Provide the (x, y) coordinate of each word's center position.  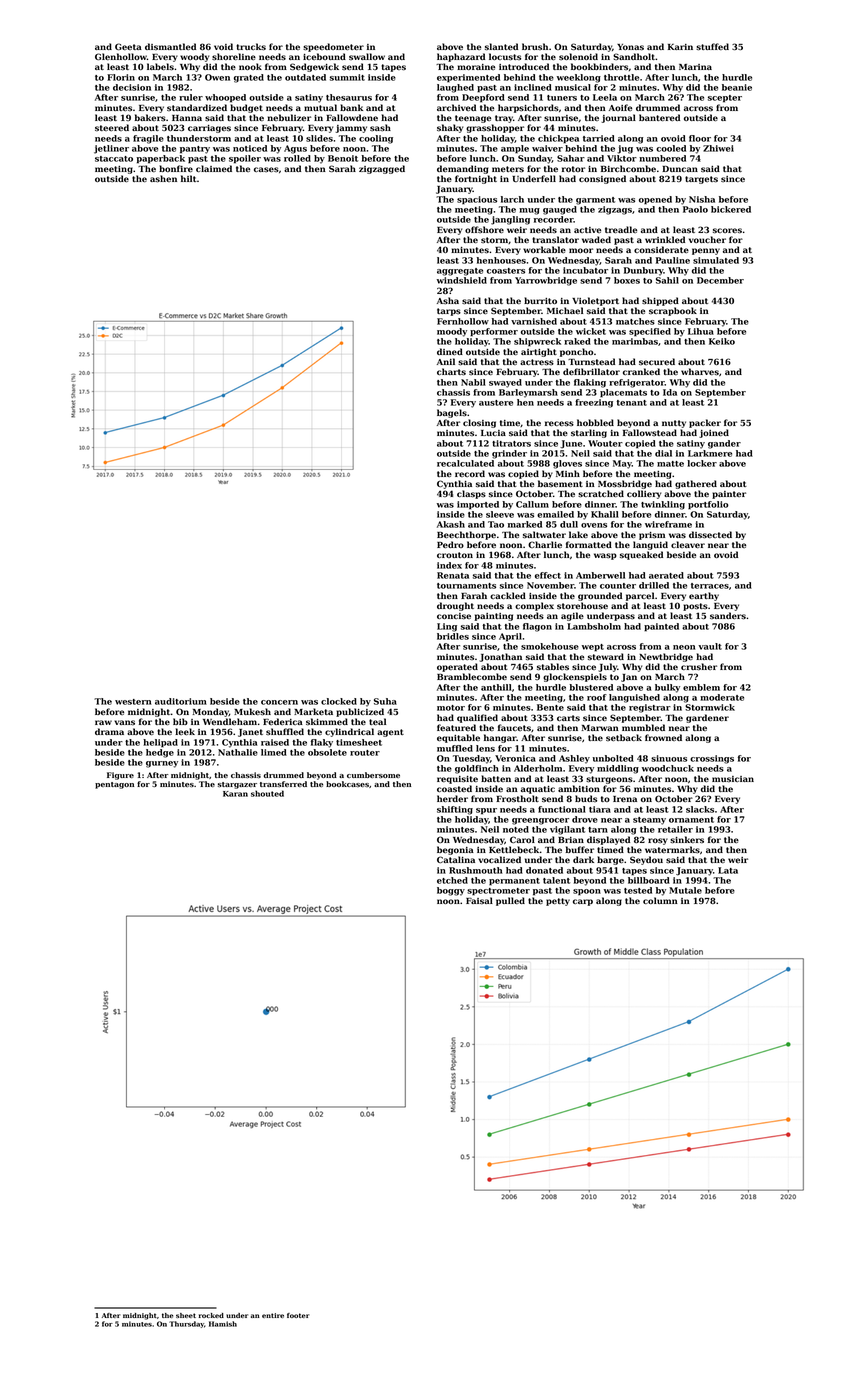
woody (194, 57)
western (133, 702)
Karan (235, 794)
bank (351, 107)
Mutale (685, 890)
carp (583, 902)
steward (606, 657)
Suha (385, 701)
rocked (211, 1315)
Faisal (479, 901)
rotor (573, 169)
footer (298, 1315)
